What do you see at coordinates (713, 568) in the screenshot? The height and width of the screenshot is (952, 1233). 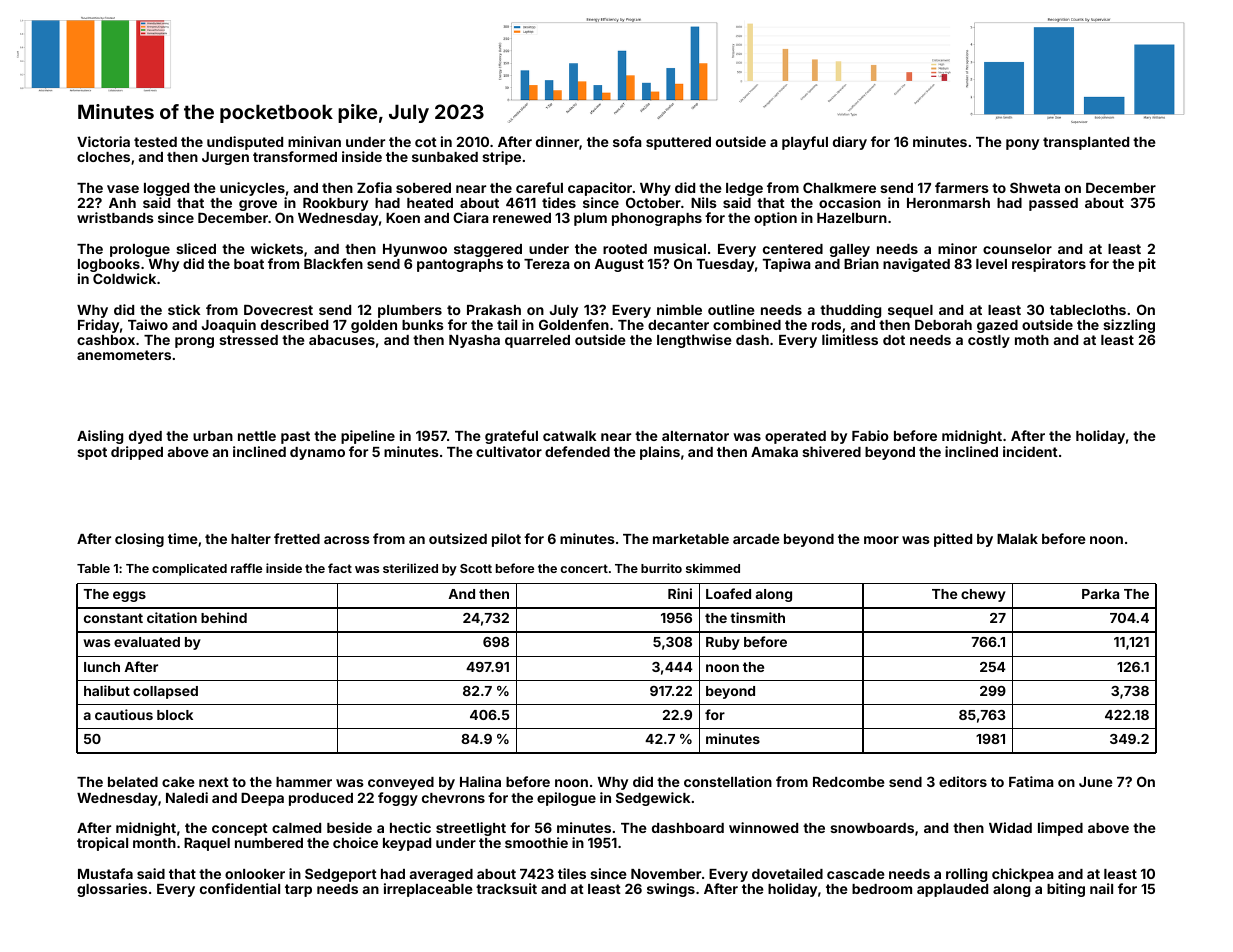 I see `skimmed` at bounding box center [713, 568].
